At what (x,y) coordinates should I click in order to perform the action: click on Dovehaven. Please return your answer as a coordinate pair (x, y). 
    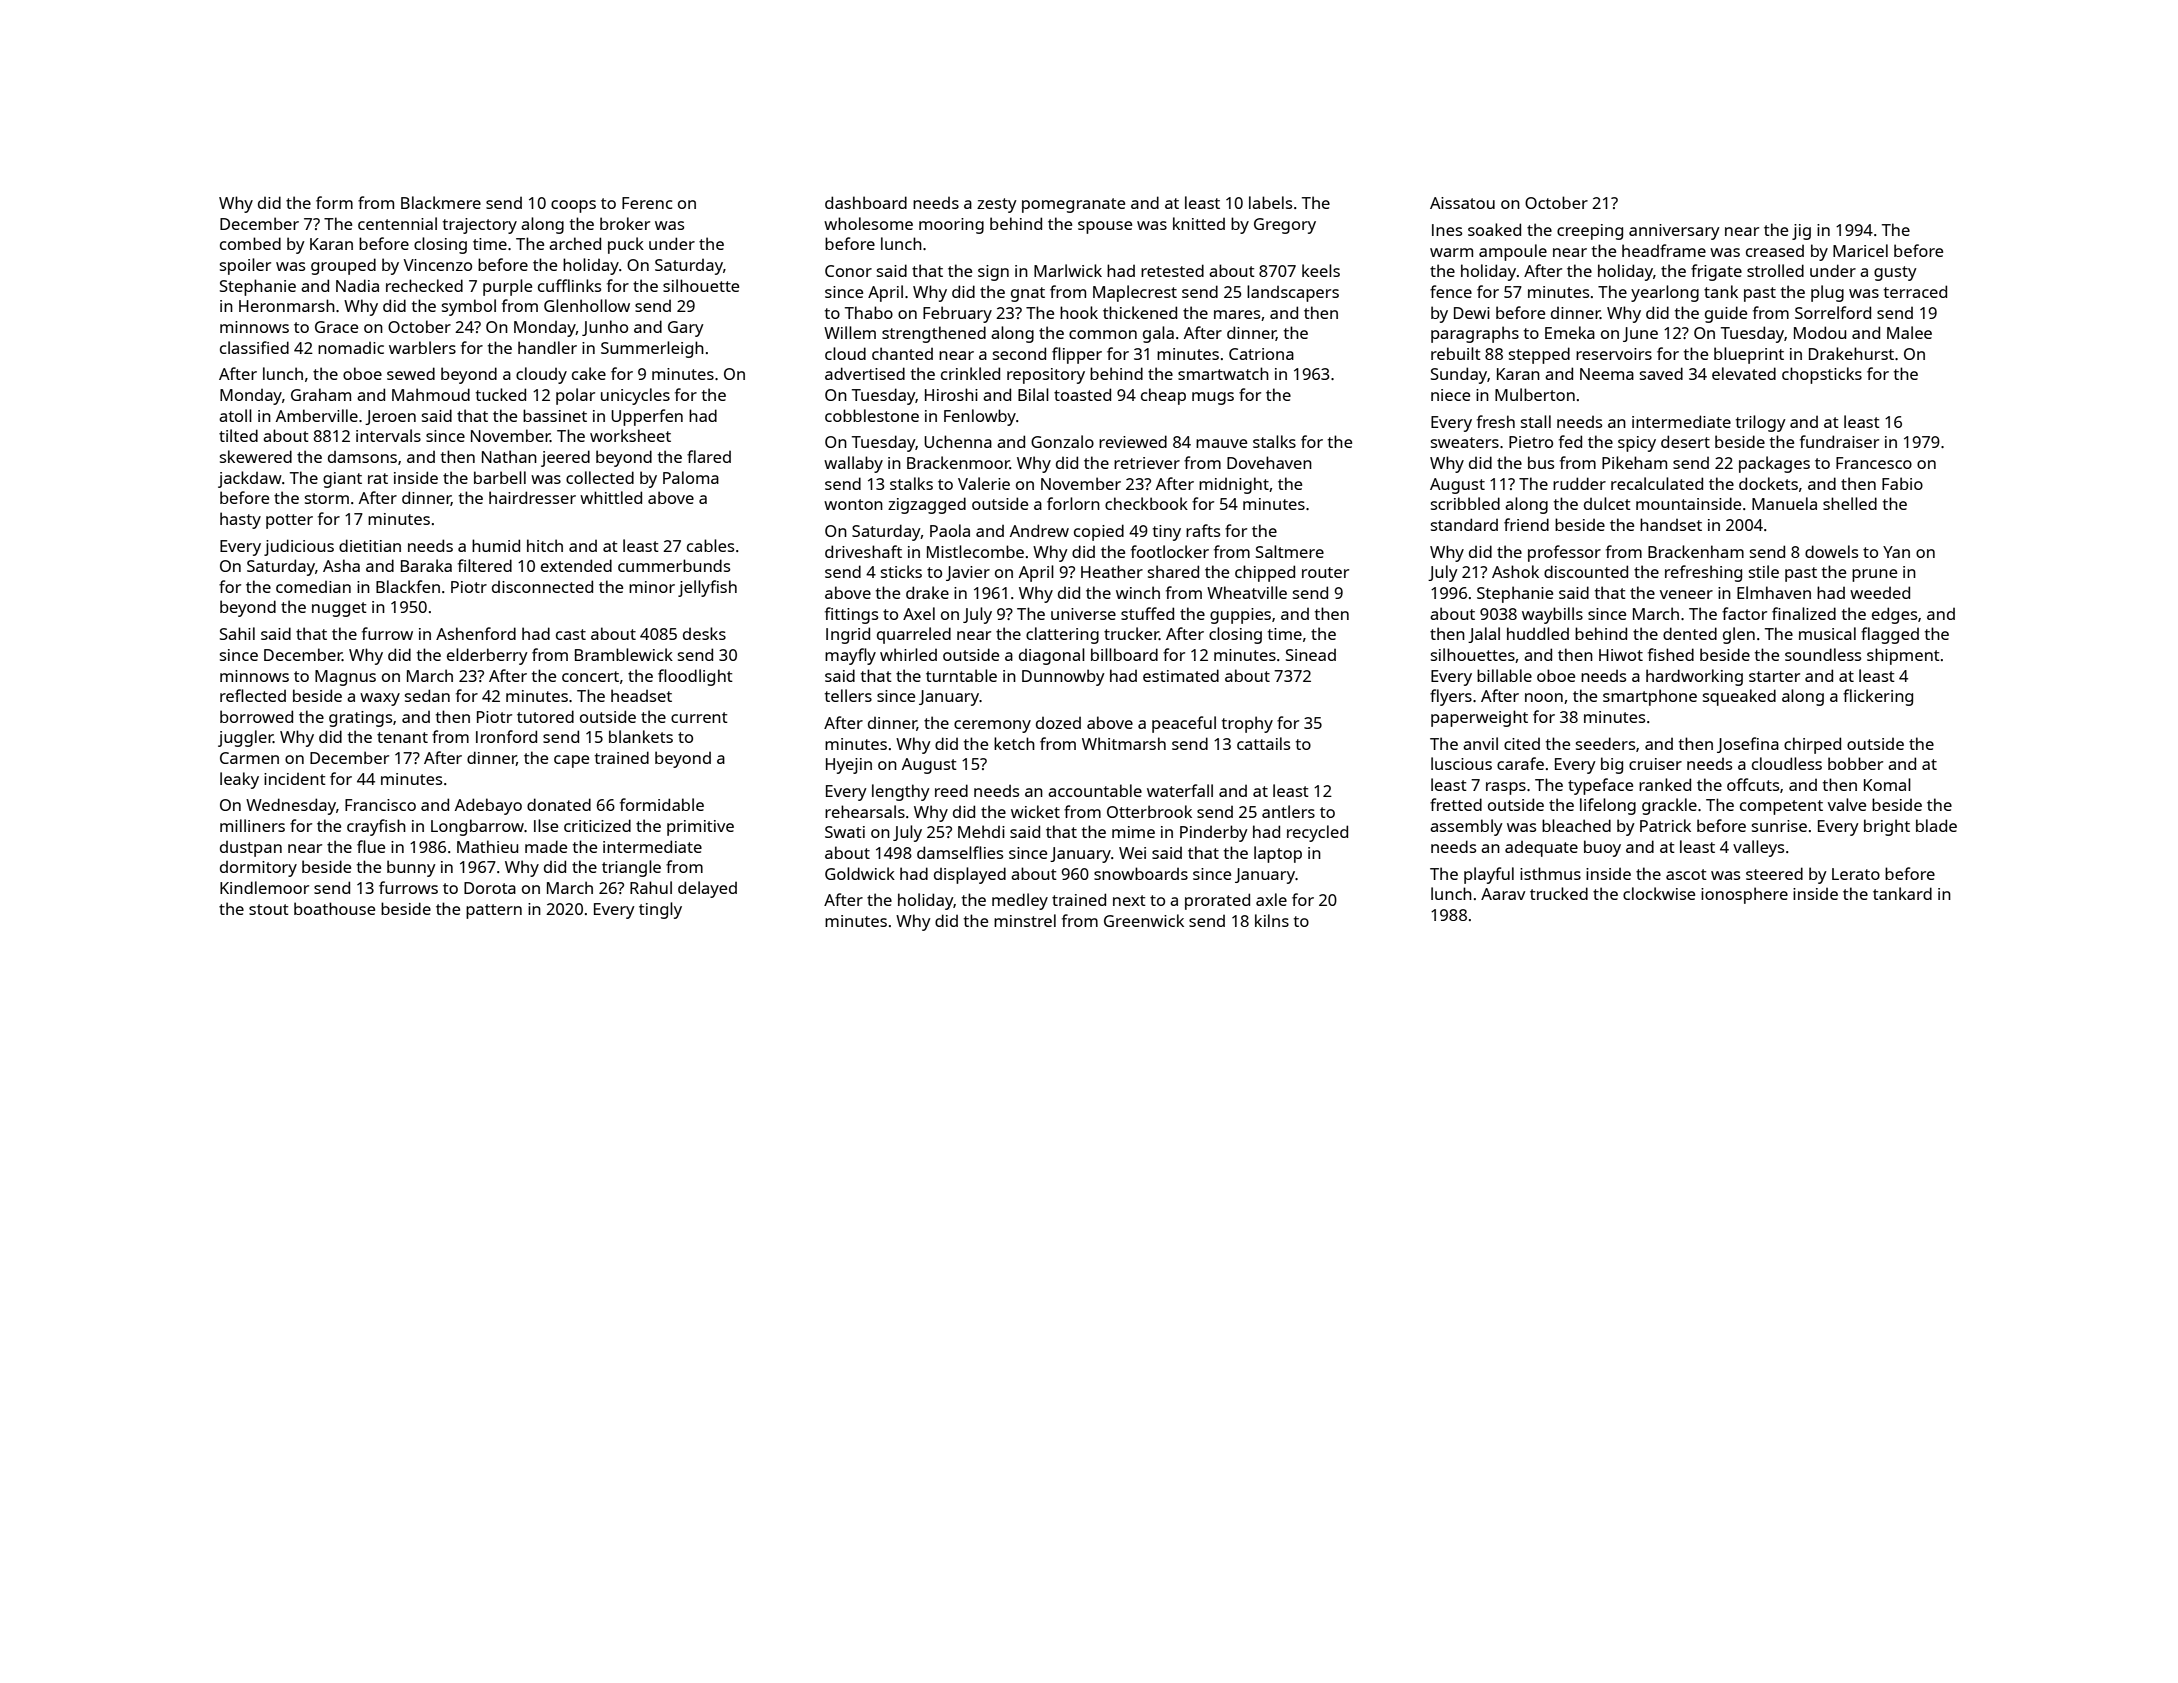
    Looking at the image, I should click on (1269, 462).
